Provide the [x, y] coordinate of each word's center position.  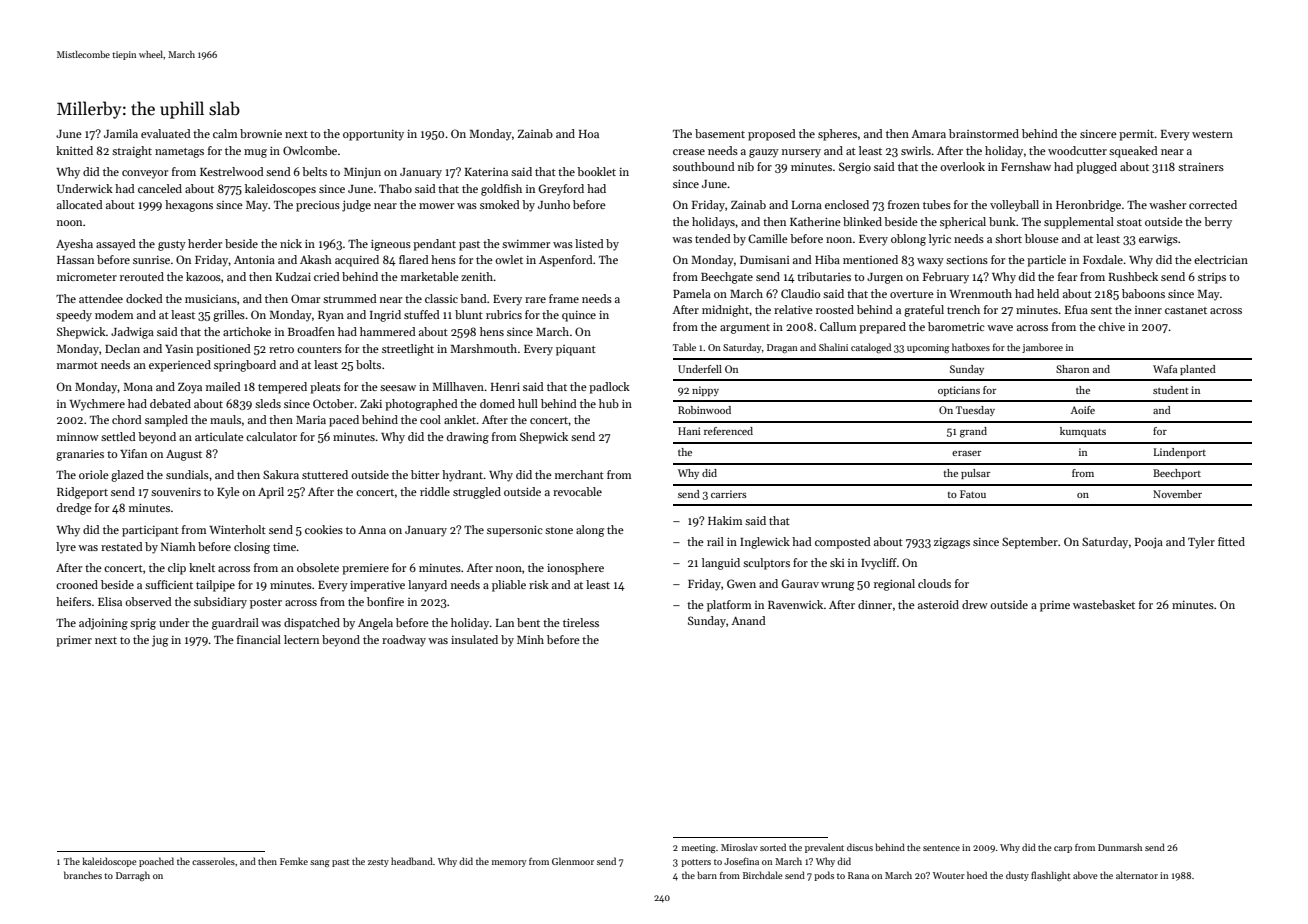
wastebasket [1104, 604]
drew [975, 604]
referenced [728, 431]
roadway [404, 641]
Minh [530, 639]
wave [1000, 328]
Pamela [692, 293]
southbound [704, 166]
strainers [1201, 167]
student [1171, 390]
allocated [80, 204]
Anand [748, 620]
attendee [101, 298]
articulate [219, 436]
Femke [294, 861]
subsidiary [220, 603]
